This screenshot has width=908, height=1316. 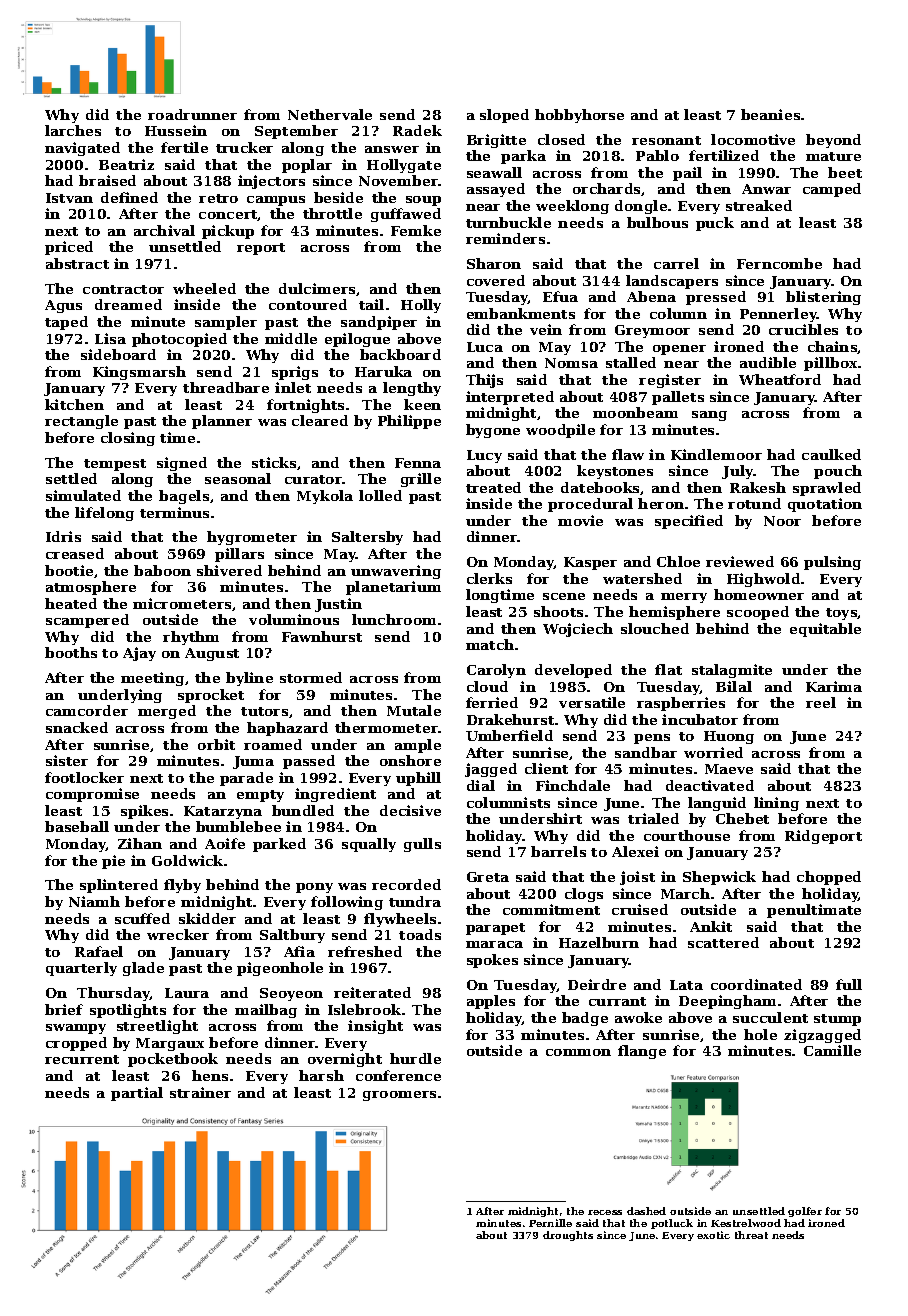 What do you see at coordinates (823, 298) in the screenshot?
I see `blistering` at bounding box center [823, 298].
